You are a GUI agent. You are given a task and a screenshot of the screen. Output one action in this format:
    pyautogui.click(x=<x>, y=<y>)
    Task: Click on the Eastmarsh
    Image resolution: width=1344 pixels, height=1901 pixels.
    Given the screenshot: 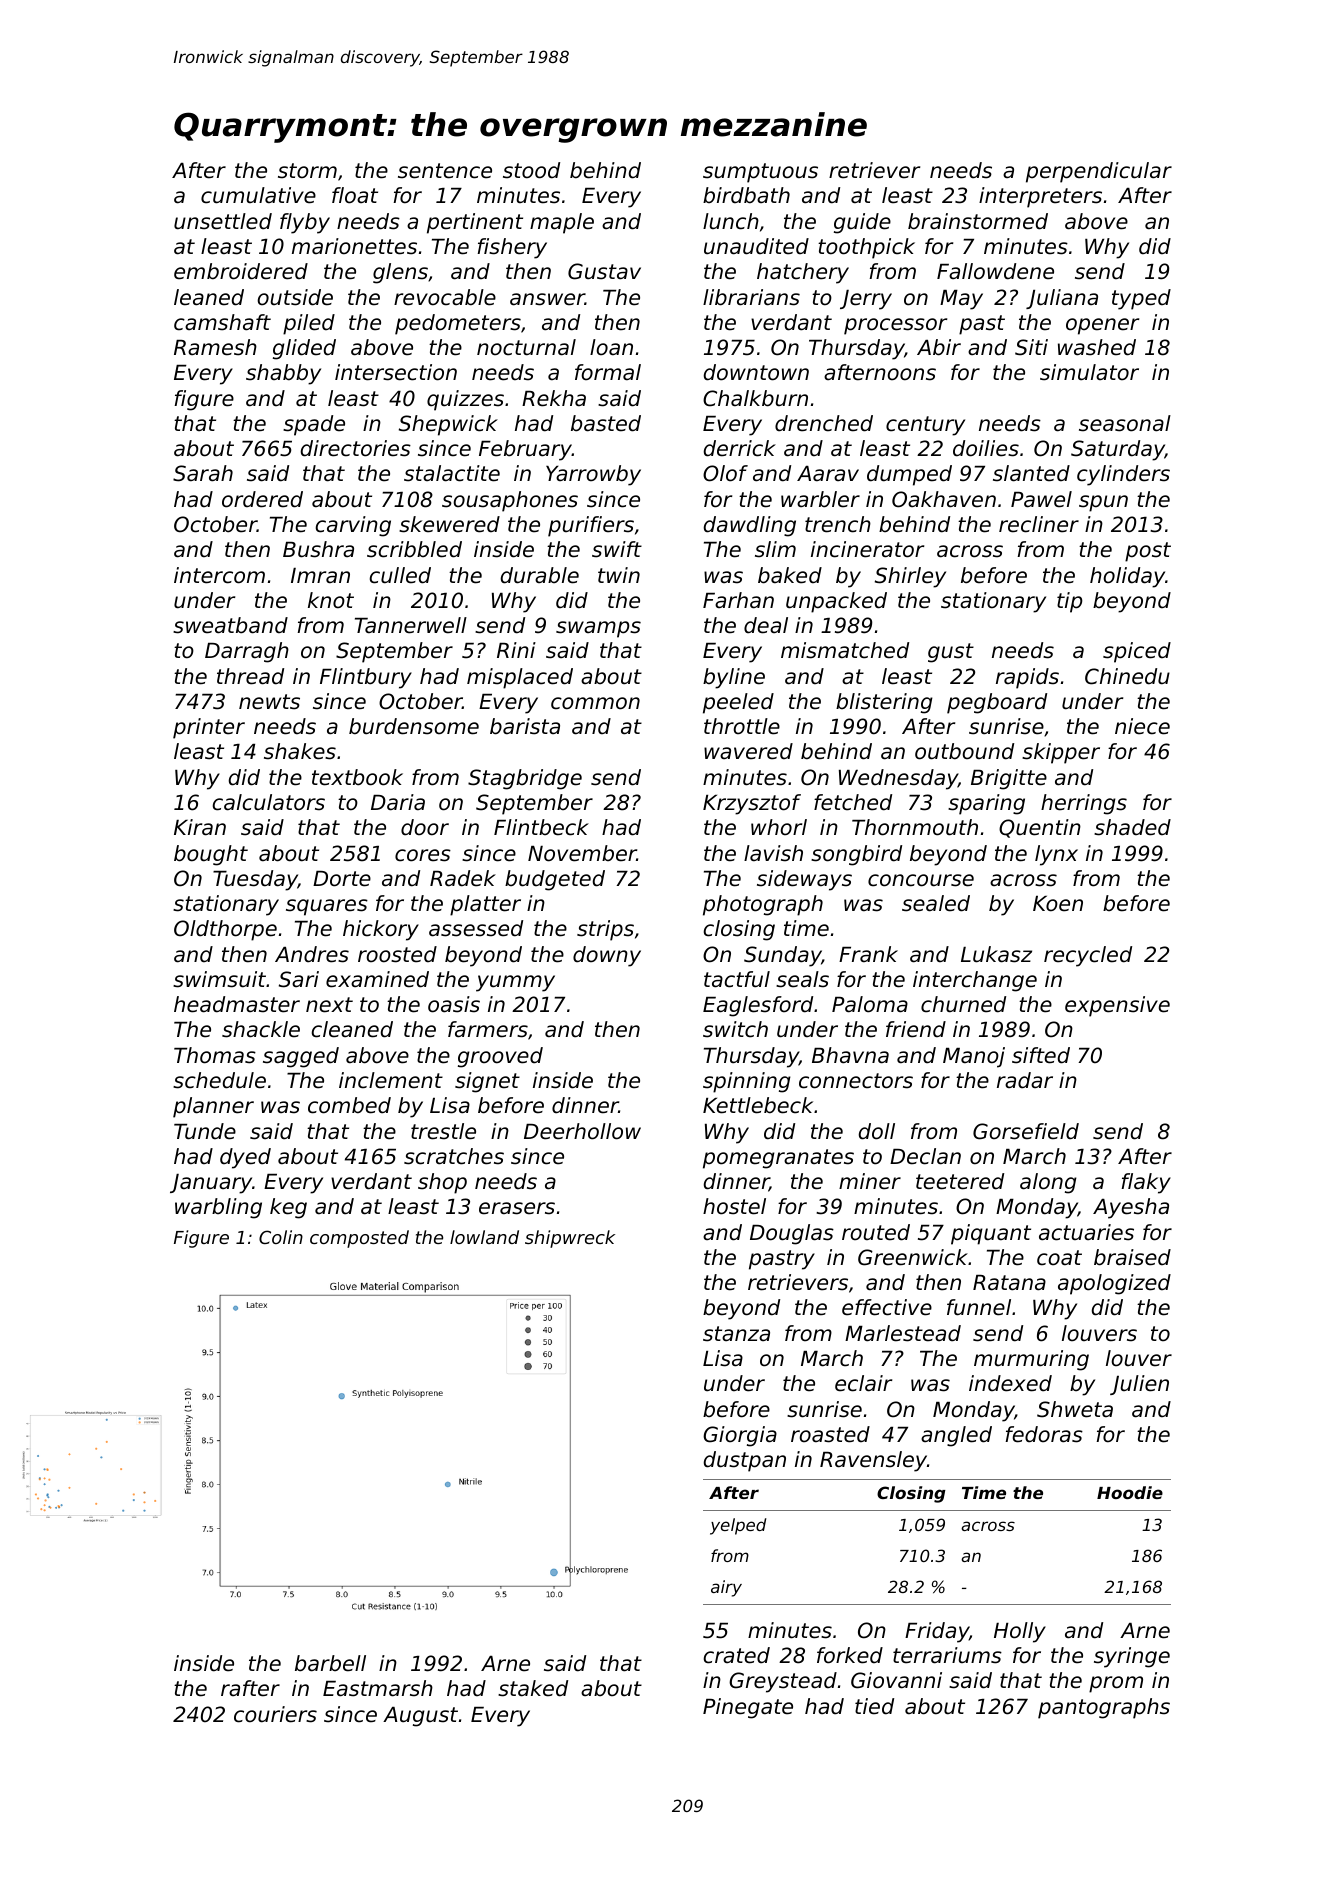 What is the action you would take?
    pyautogui.click(x=378, y=1688)
